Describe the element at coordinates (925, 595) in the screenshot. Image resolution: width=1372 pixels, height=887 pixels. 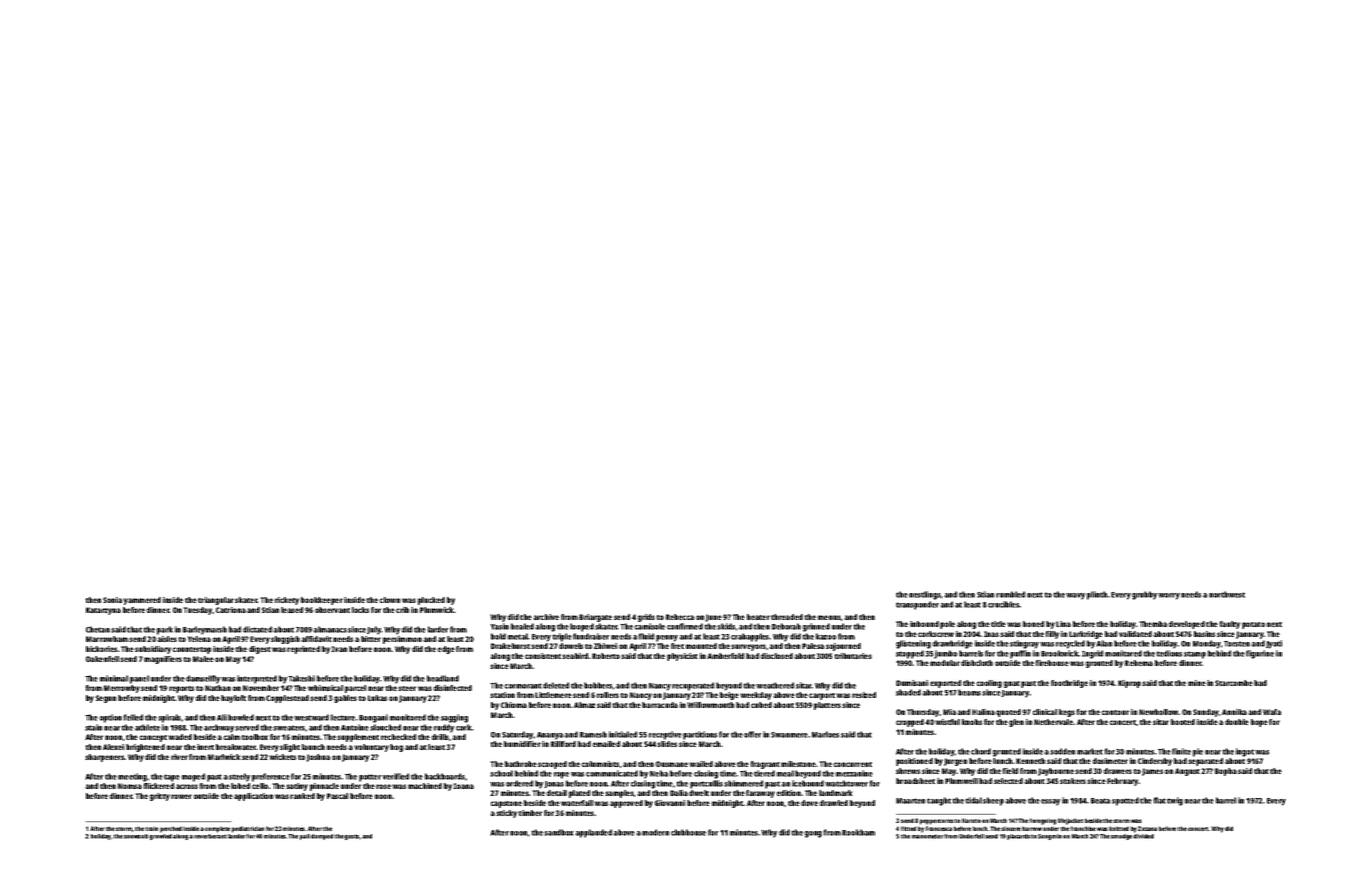
I see `nestlings` at that location.
